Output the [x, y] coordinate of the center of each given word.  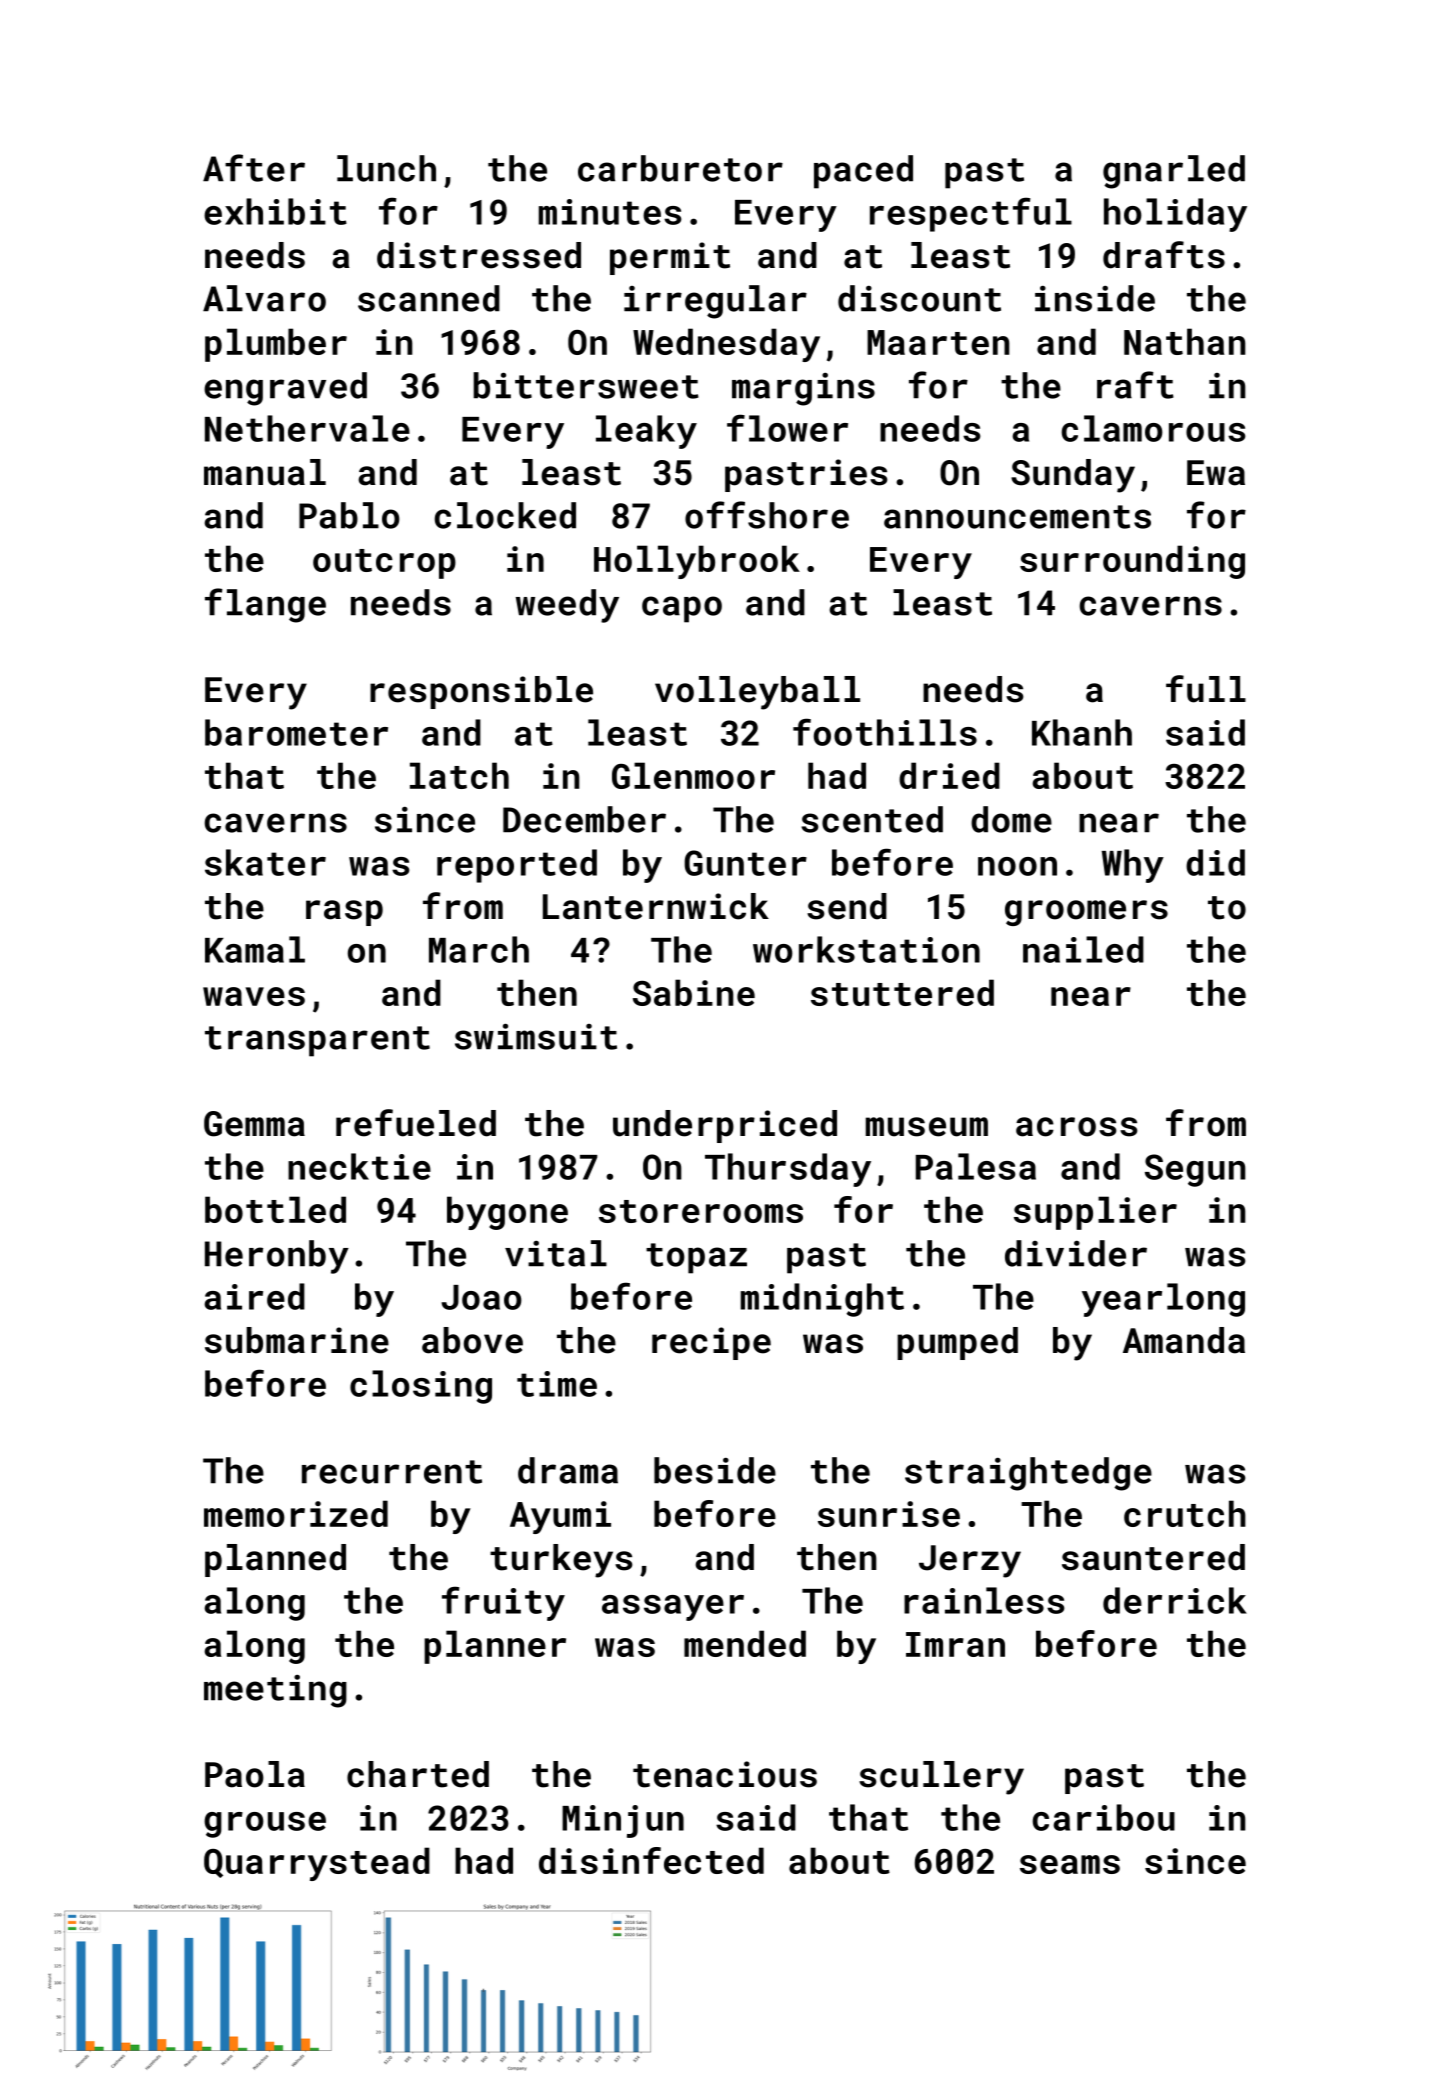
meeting [275, 1691]
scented [872, 819]
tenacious [725, 1774]
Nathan [1185, 341]
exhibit [275, 211]
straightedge [1028, 1474]
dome [1011, 819]
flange [265, 605]
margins [803, 389]
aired [254, 1296]
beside [715, 1470]
